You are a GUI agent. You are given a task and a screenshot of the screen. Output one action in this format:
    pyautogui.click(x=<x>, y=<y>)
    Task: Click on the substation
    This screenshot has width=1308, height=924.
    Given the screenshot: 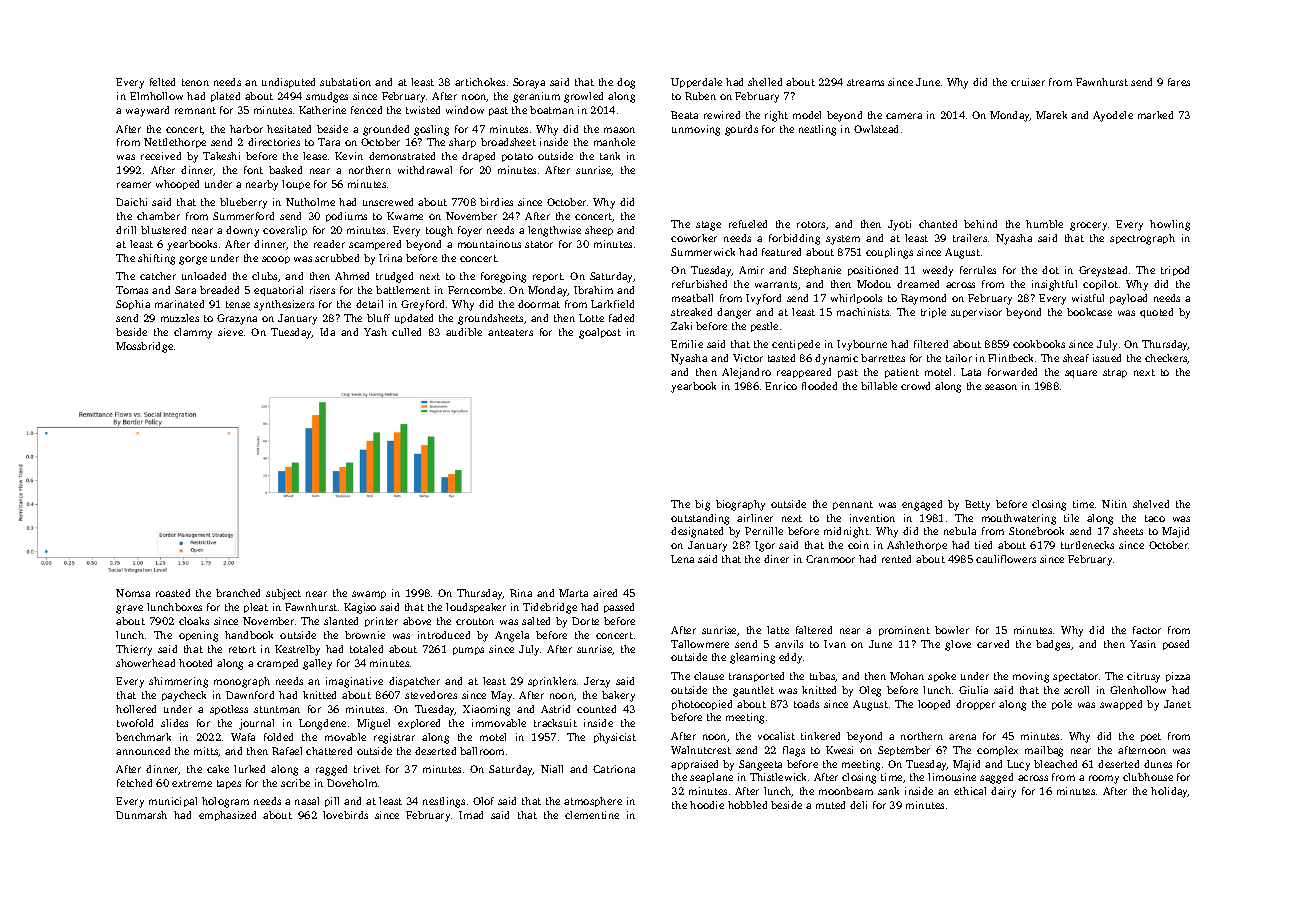 What is the action you would take?
    pyautogui.click(x=345, y=82)
